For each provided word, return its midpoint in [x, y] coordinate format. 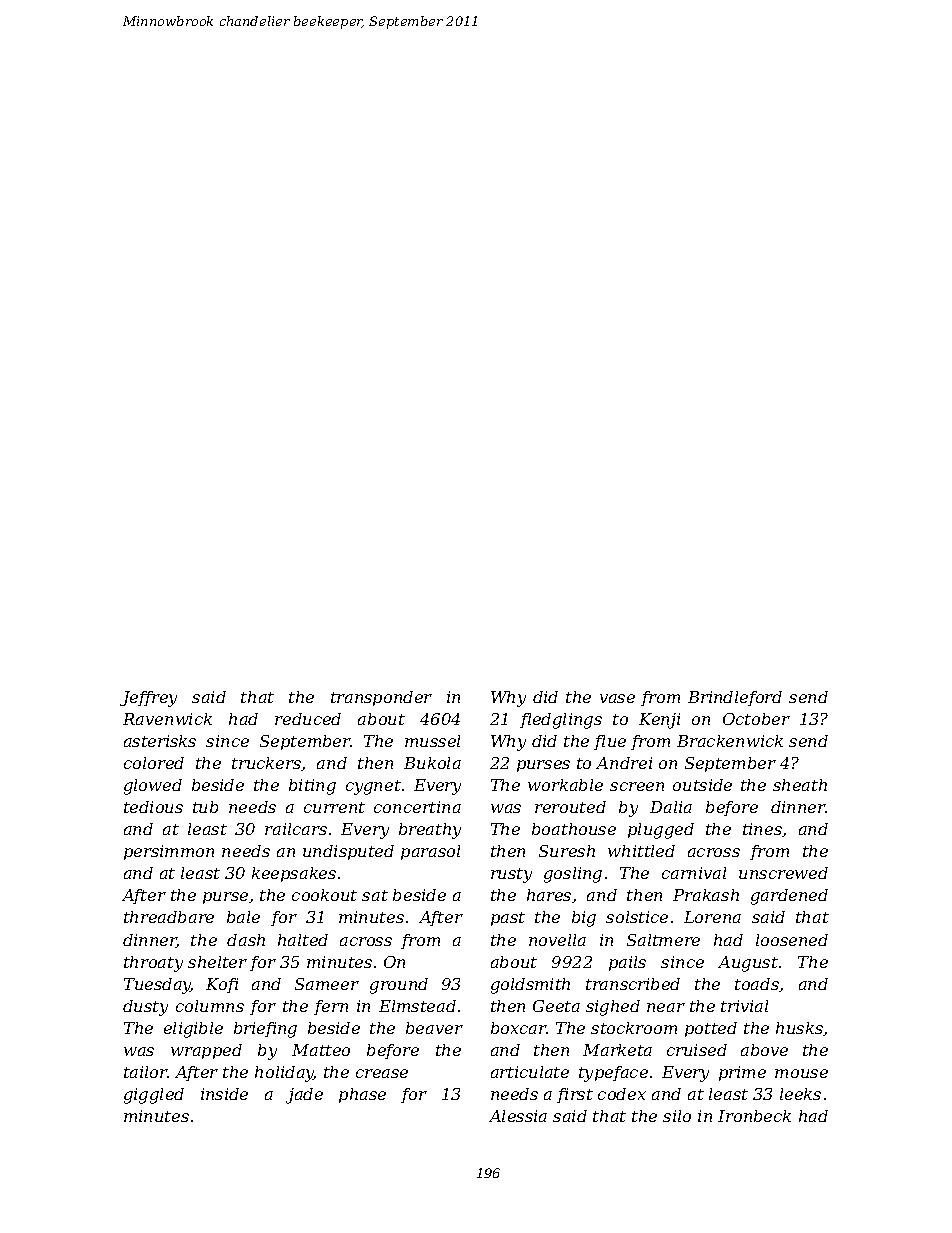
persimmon [169, 852]
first [575, 1095]
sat [375, 895]
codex [622, 1094]
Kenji [659, 721]
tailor [146, 1072]
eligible [193, 1030]
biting [312, 787]
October [756, 719]
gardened [789, 897]
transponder [381, 698]
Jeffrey [148, 699]
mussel [432, 741]
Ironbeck [754, 1116]
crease [382, 1073]
